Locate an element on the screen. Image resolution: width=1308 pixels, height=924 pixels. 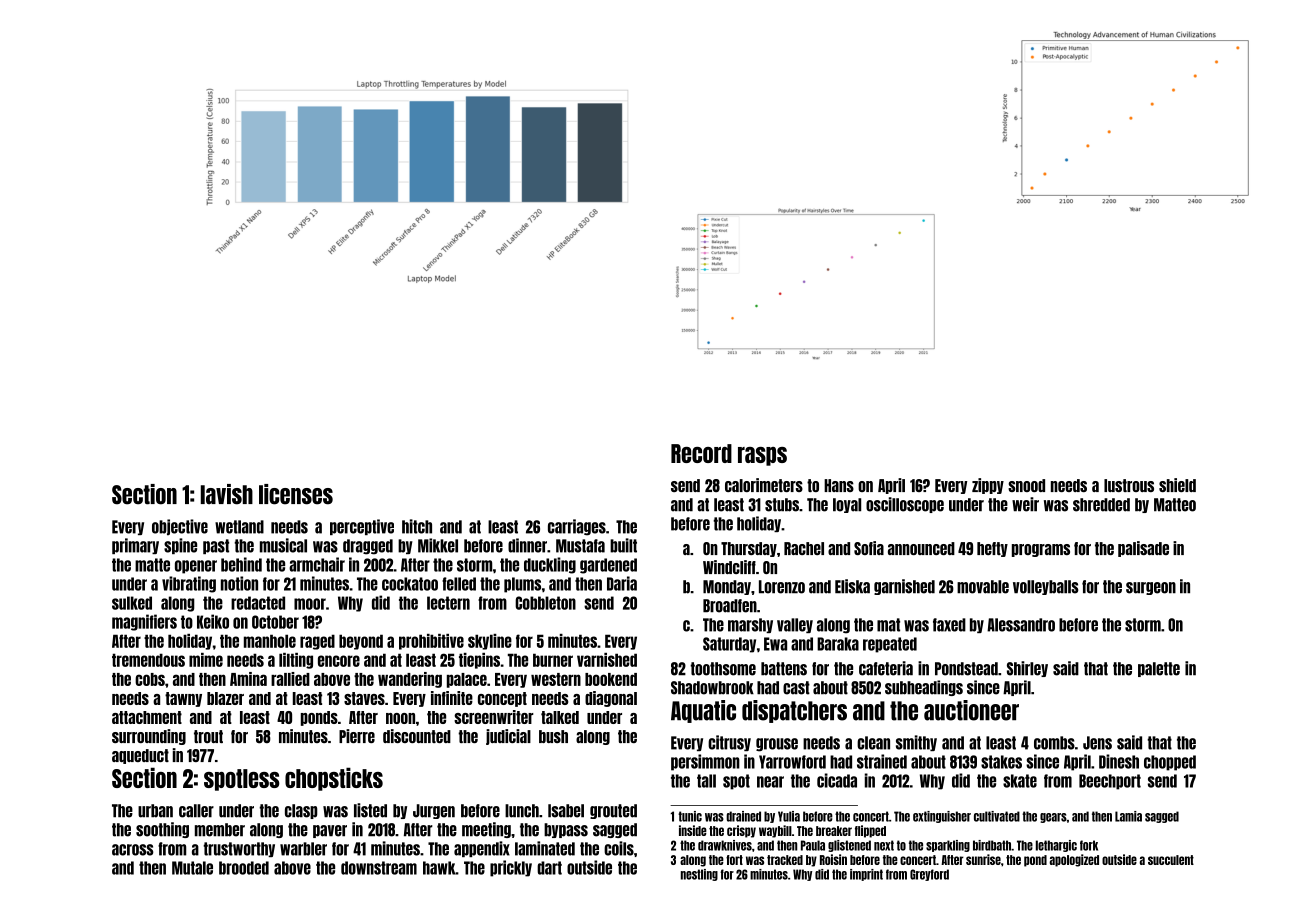
paver is located at coordinates (330, 831).
